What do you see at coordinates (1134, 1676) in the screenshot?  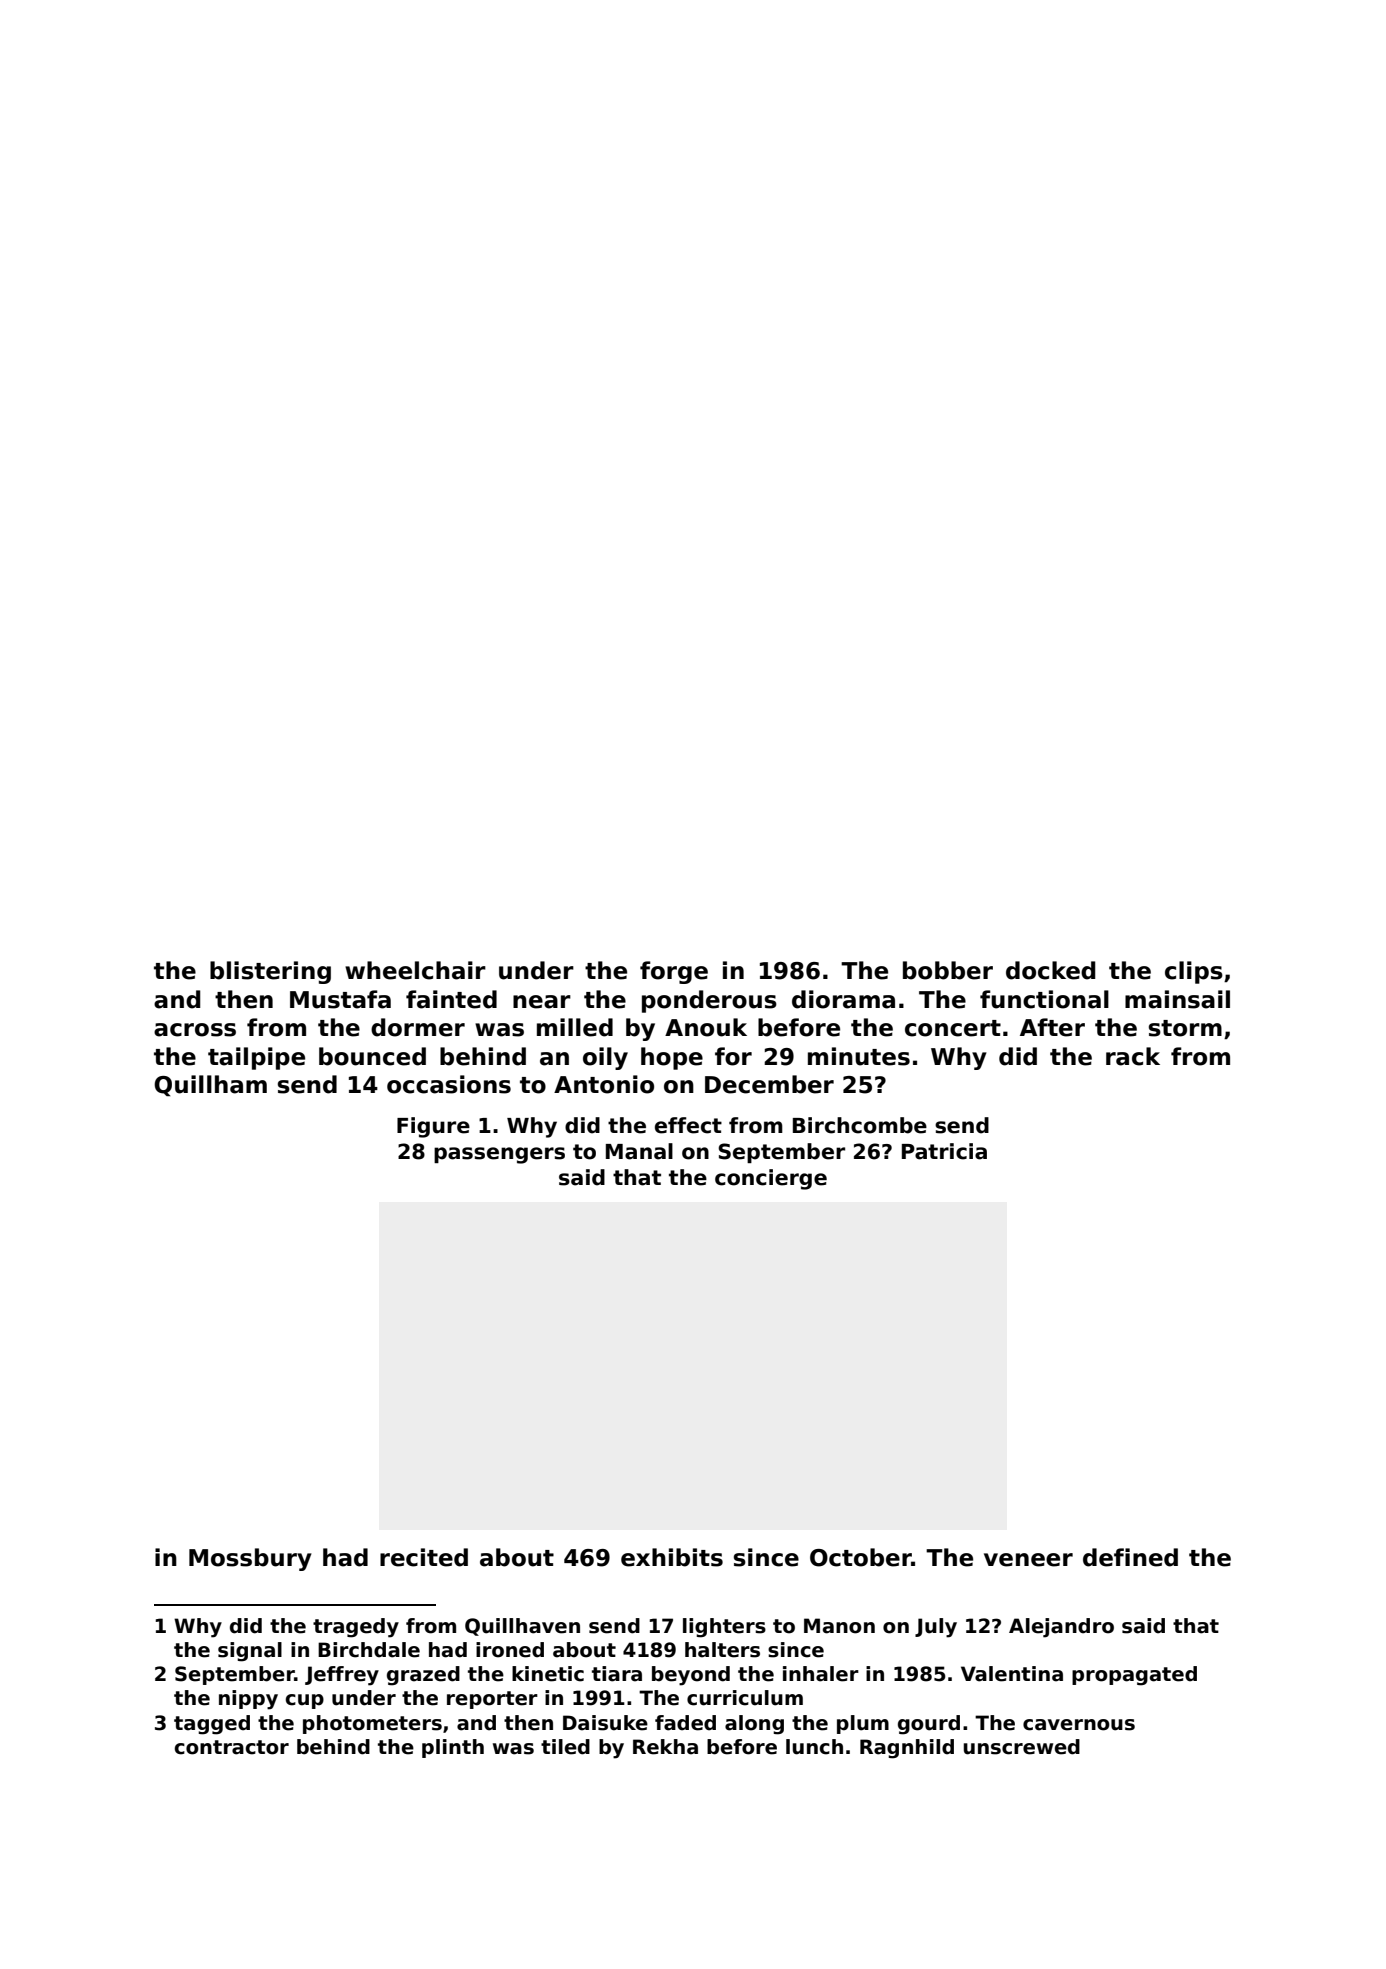 I see `propagated` at bounding box center [1134, 1676].
